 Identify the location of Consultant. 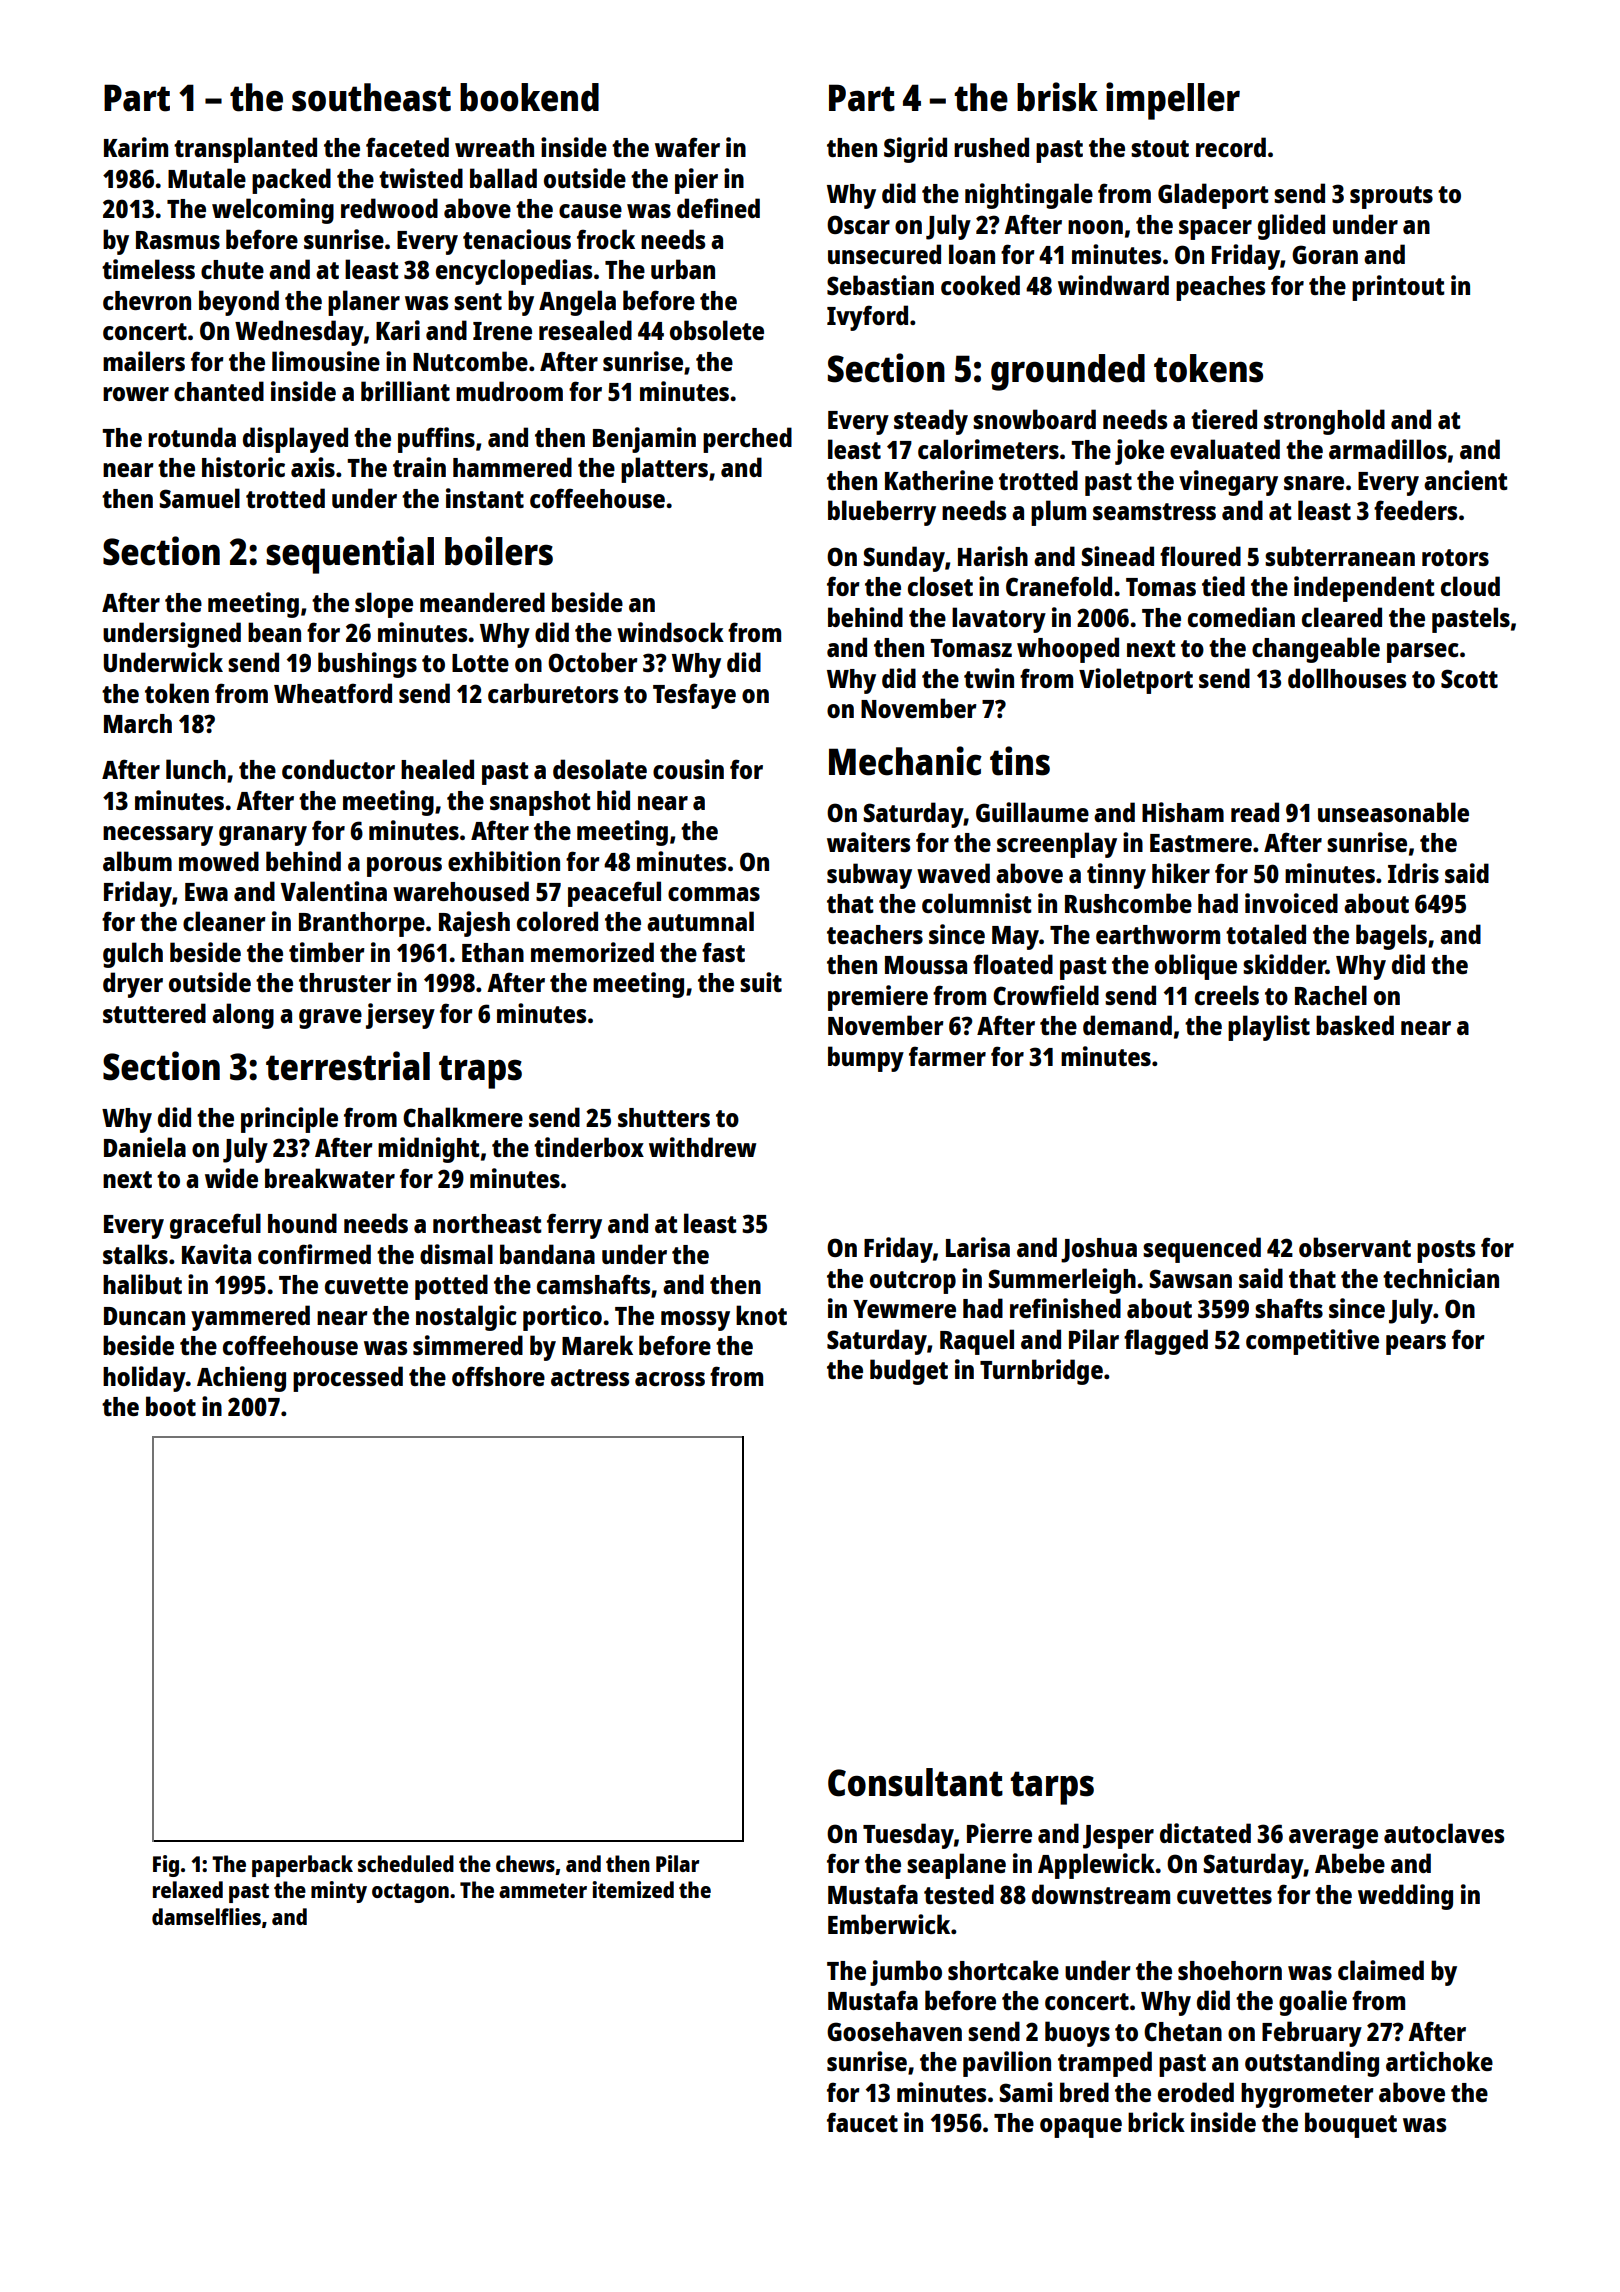
(915, 1782).
